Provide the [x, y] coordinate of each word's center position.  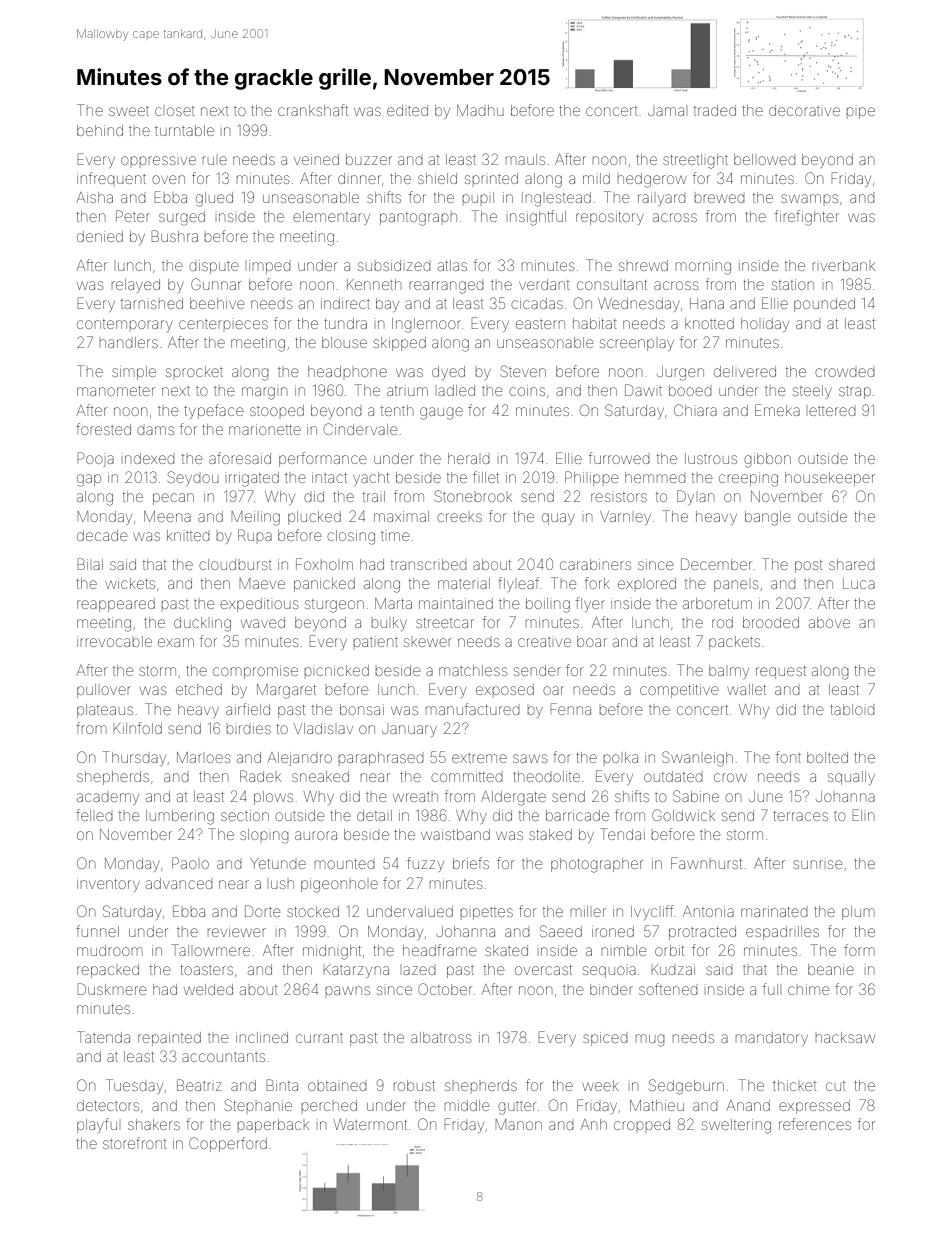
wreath [415, 797]
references [815, 1124]
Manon [518, 1124]
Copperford [228, 1144]
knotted [709, 323]
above [829, 622]
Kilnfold [137, 728]
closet [175, 111]
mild [596, 178]
